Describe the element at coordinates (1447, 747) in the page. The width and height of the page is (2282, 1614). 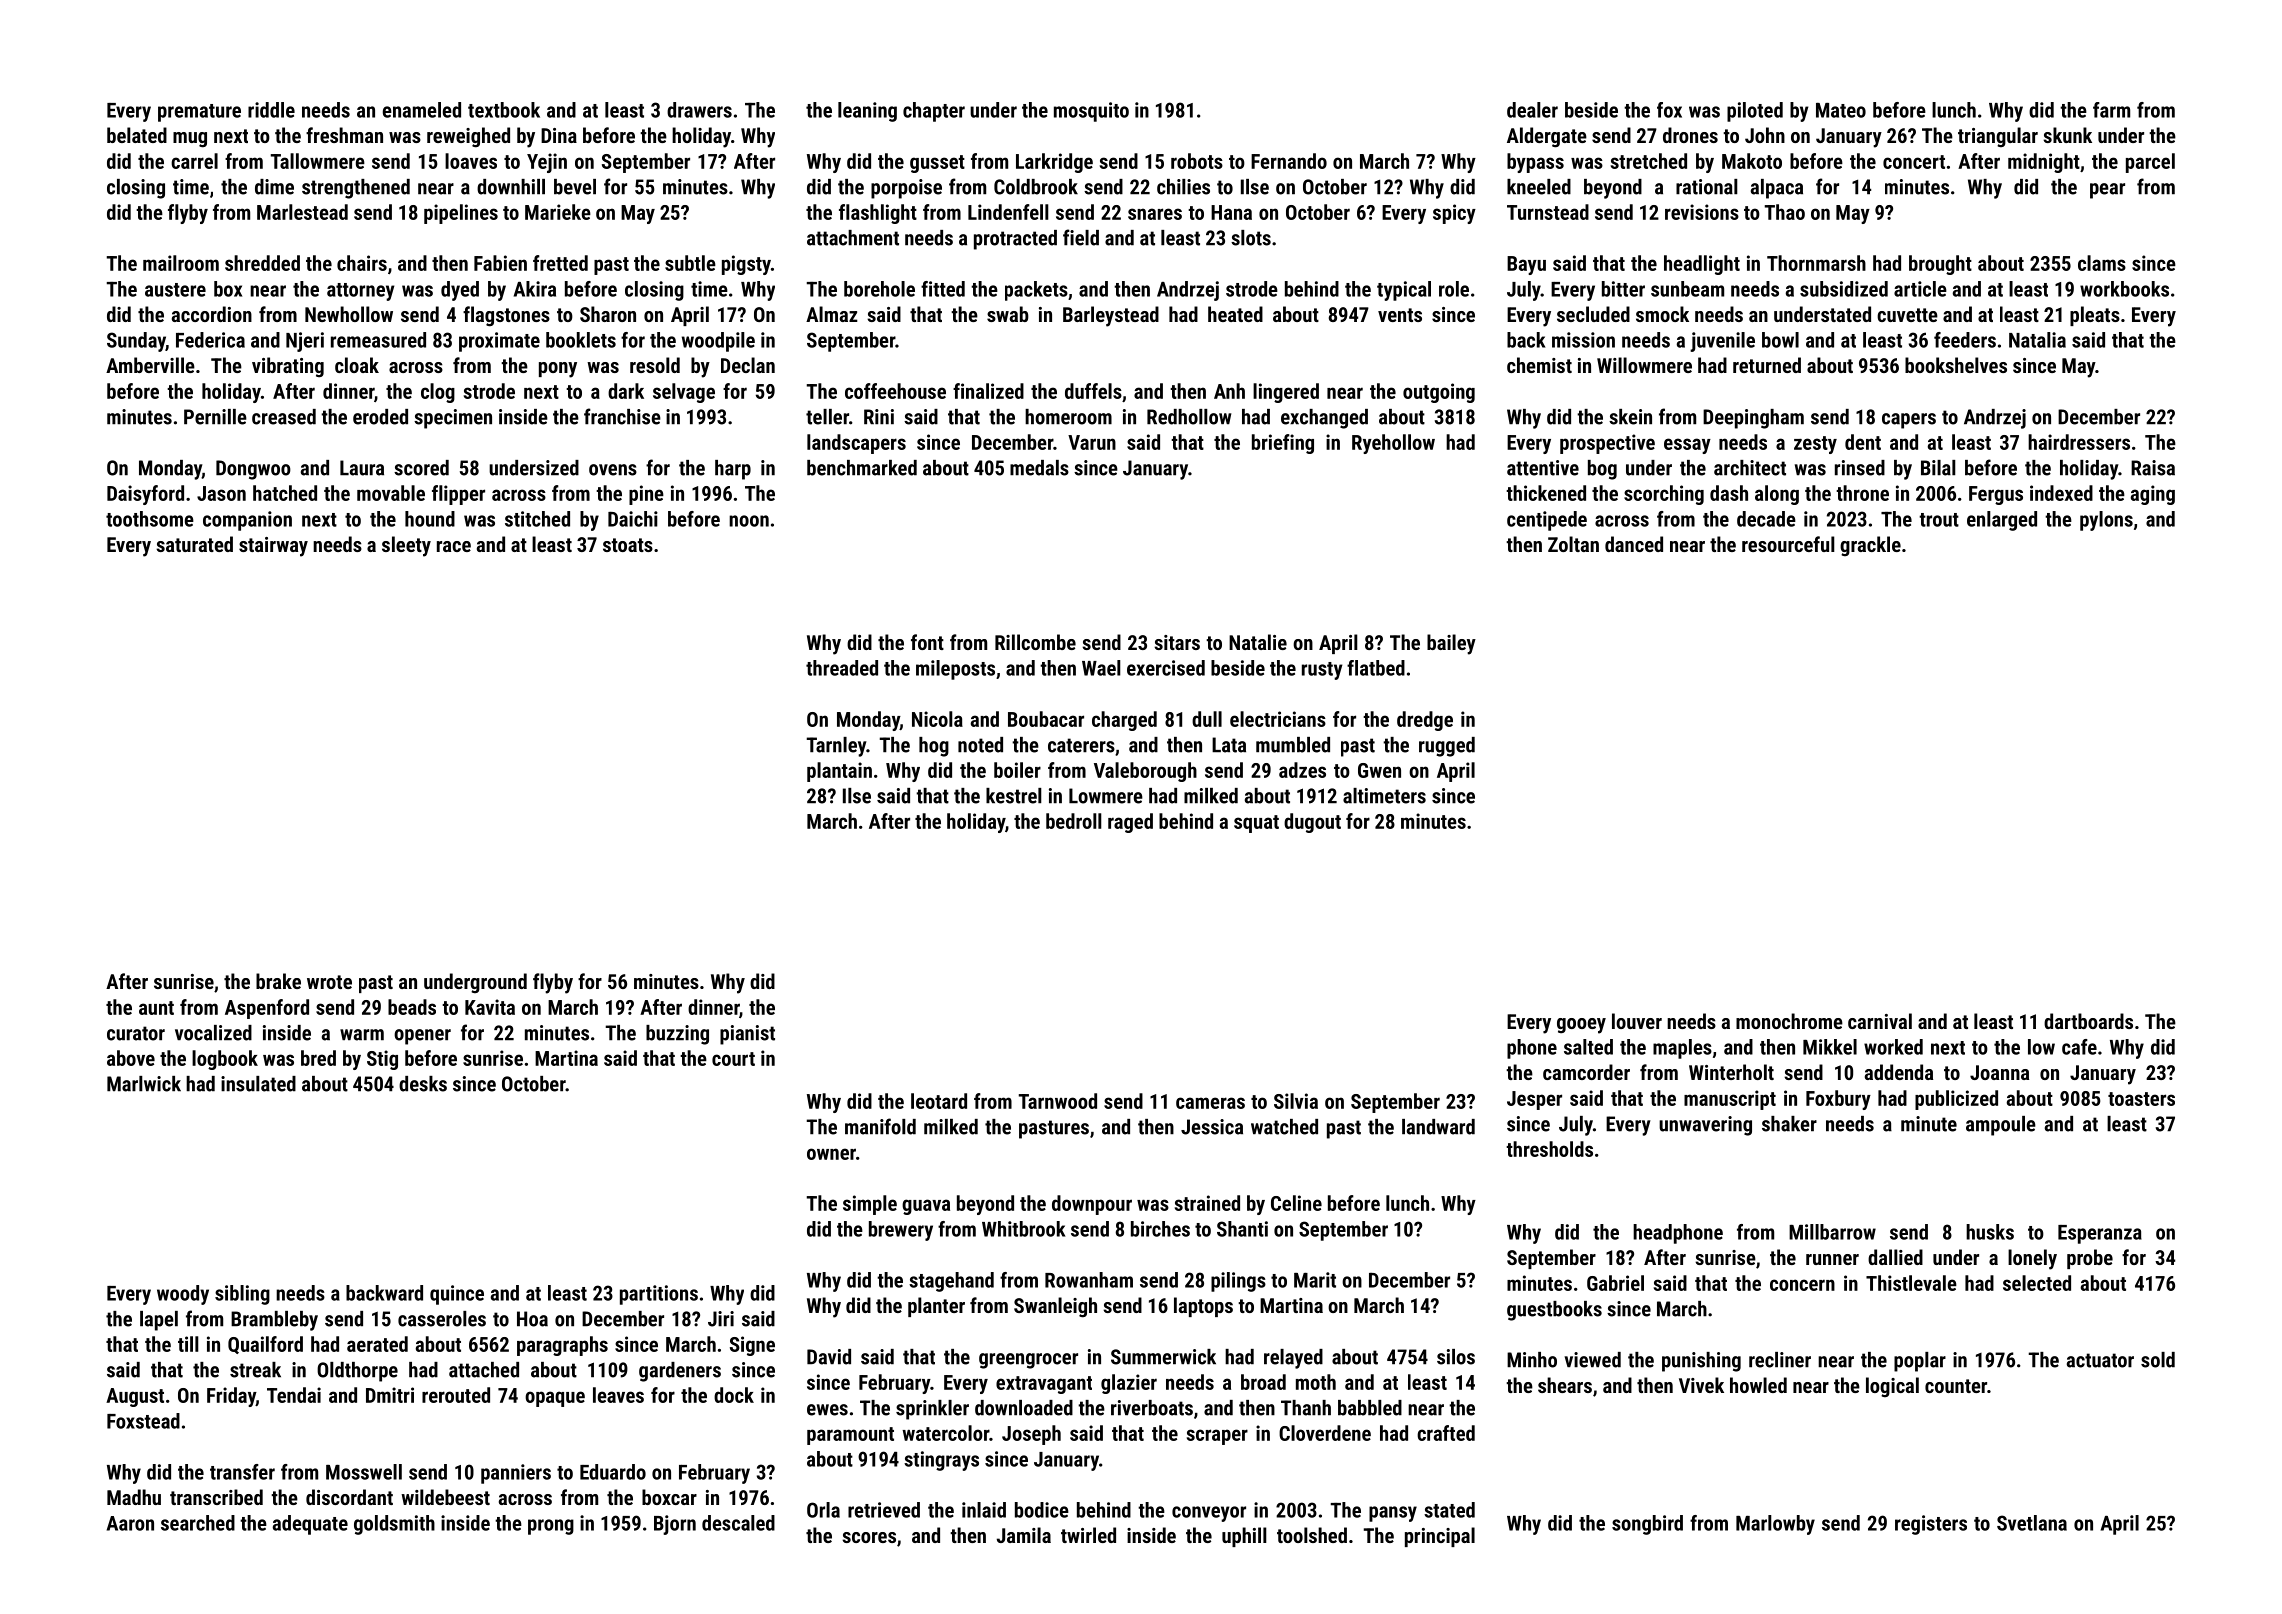
I see `rugged` at that location.
